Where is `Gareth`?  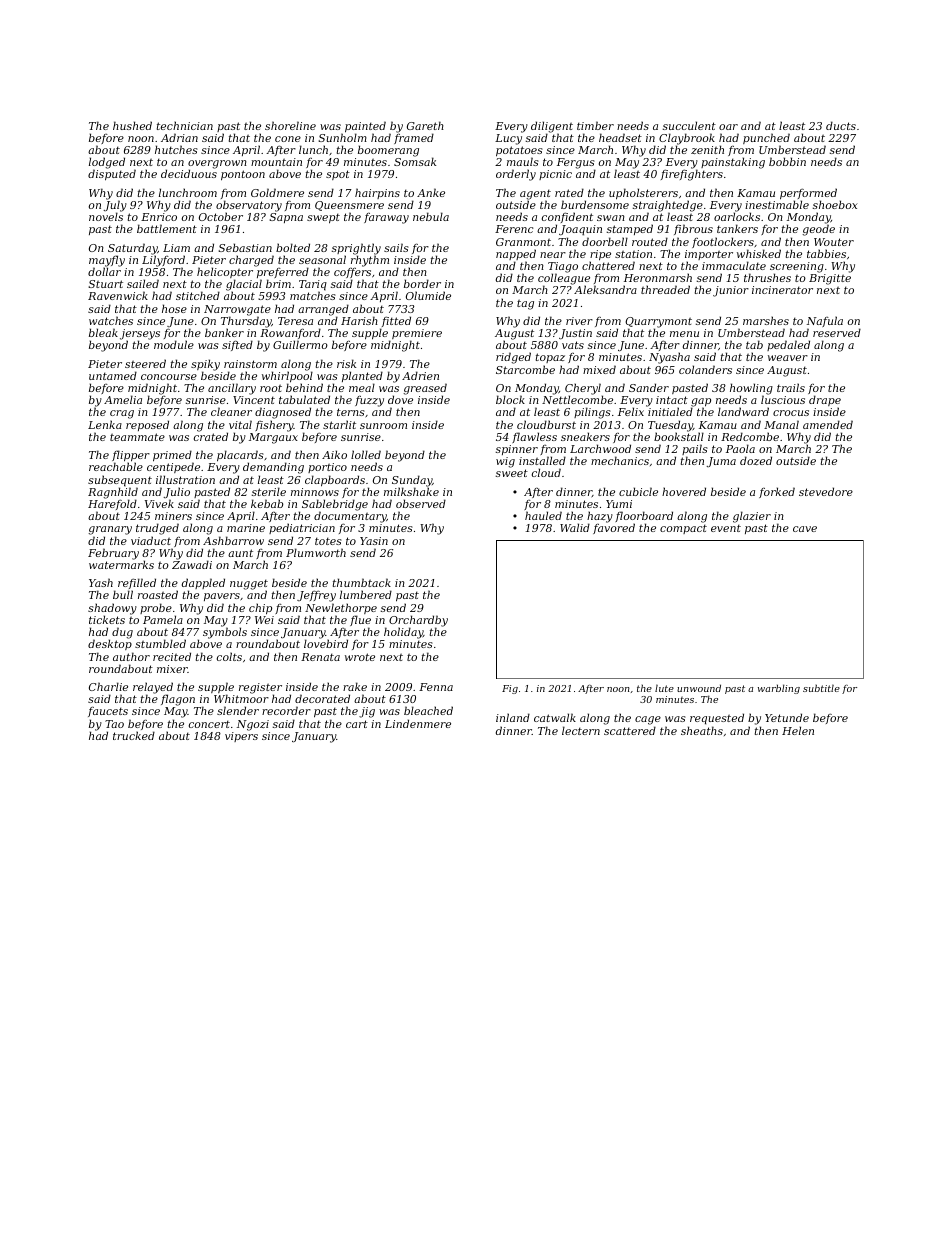
Gareth is located at coordinates (425, 125).
